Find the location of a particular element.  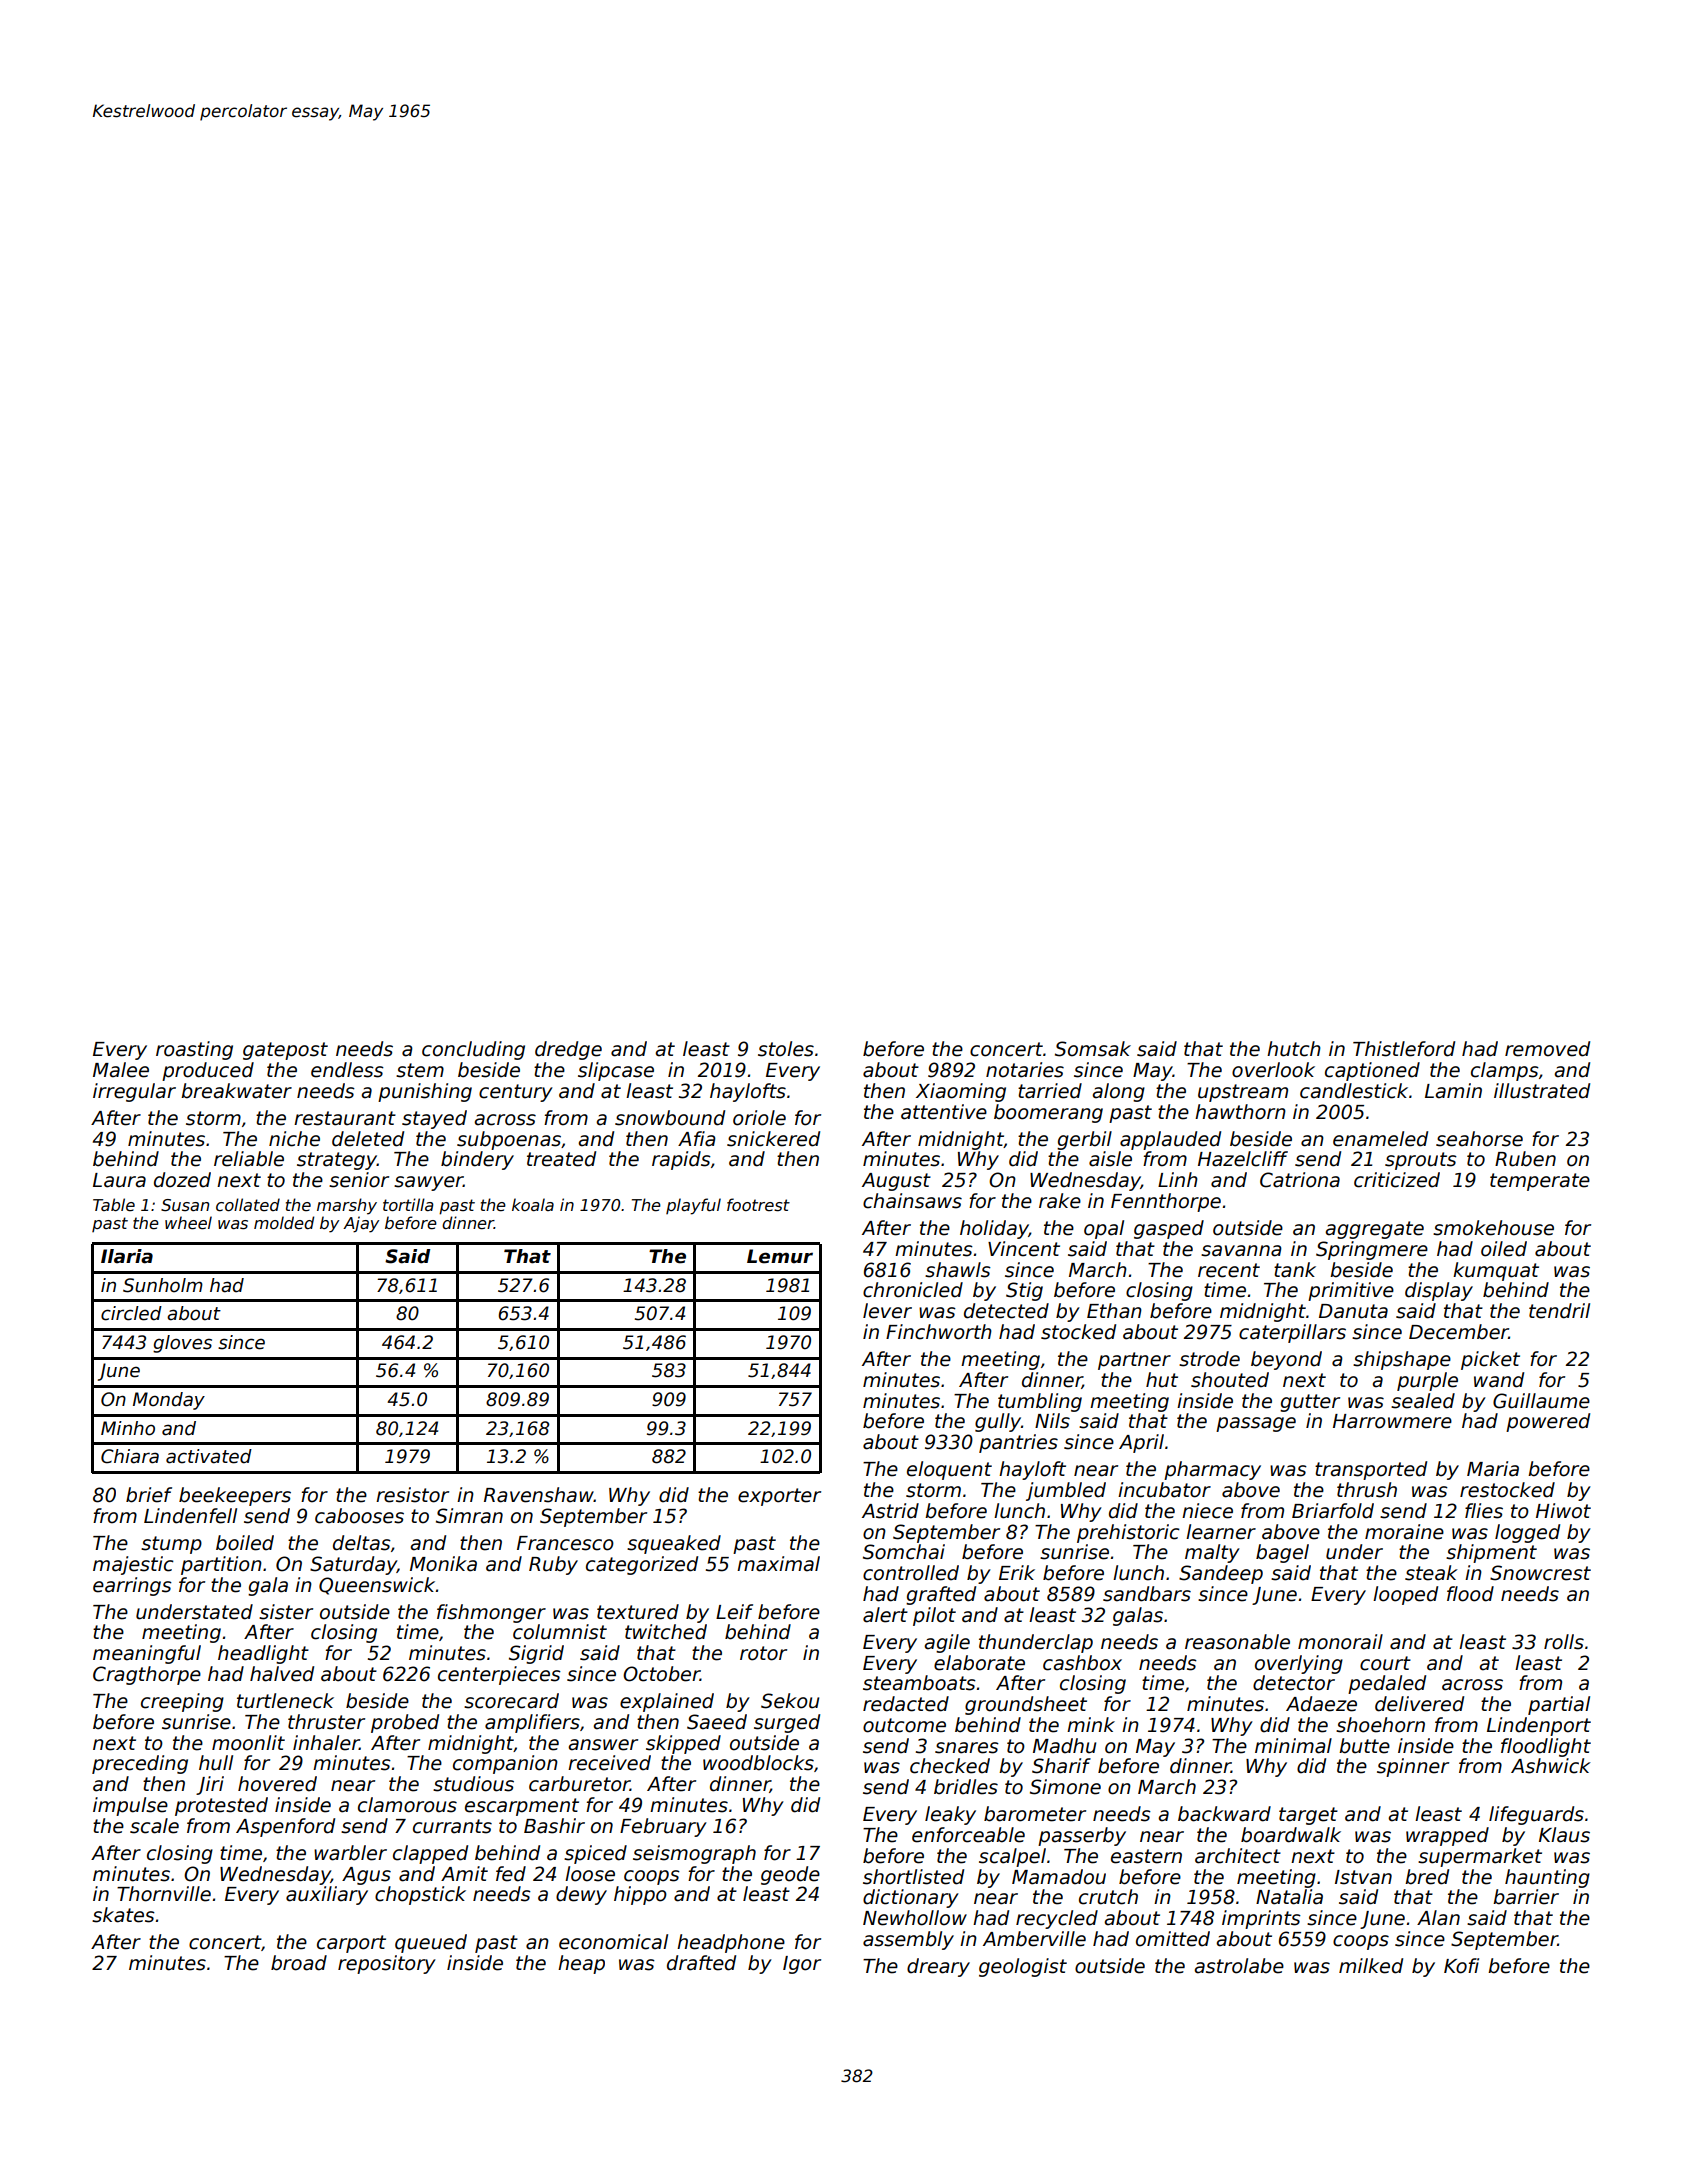

irregular is located at coordinates (134, 1092).
